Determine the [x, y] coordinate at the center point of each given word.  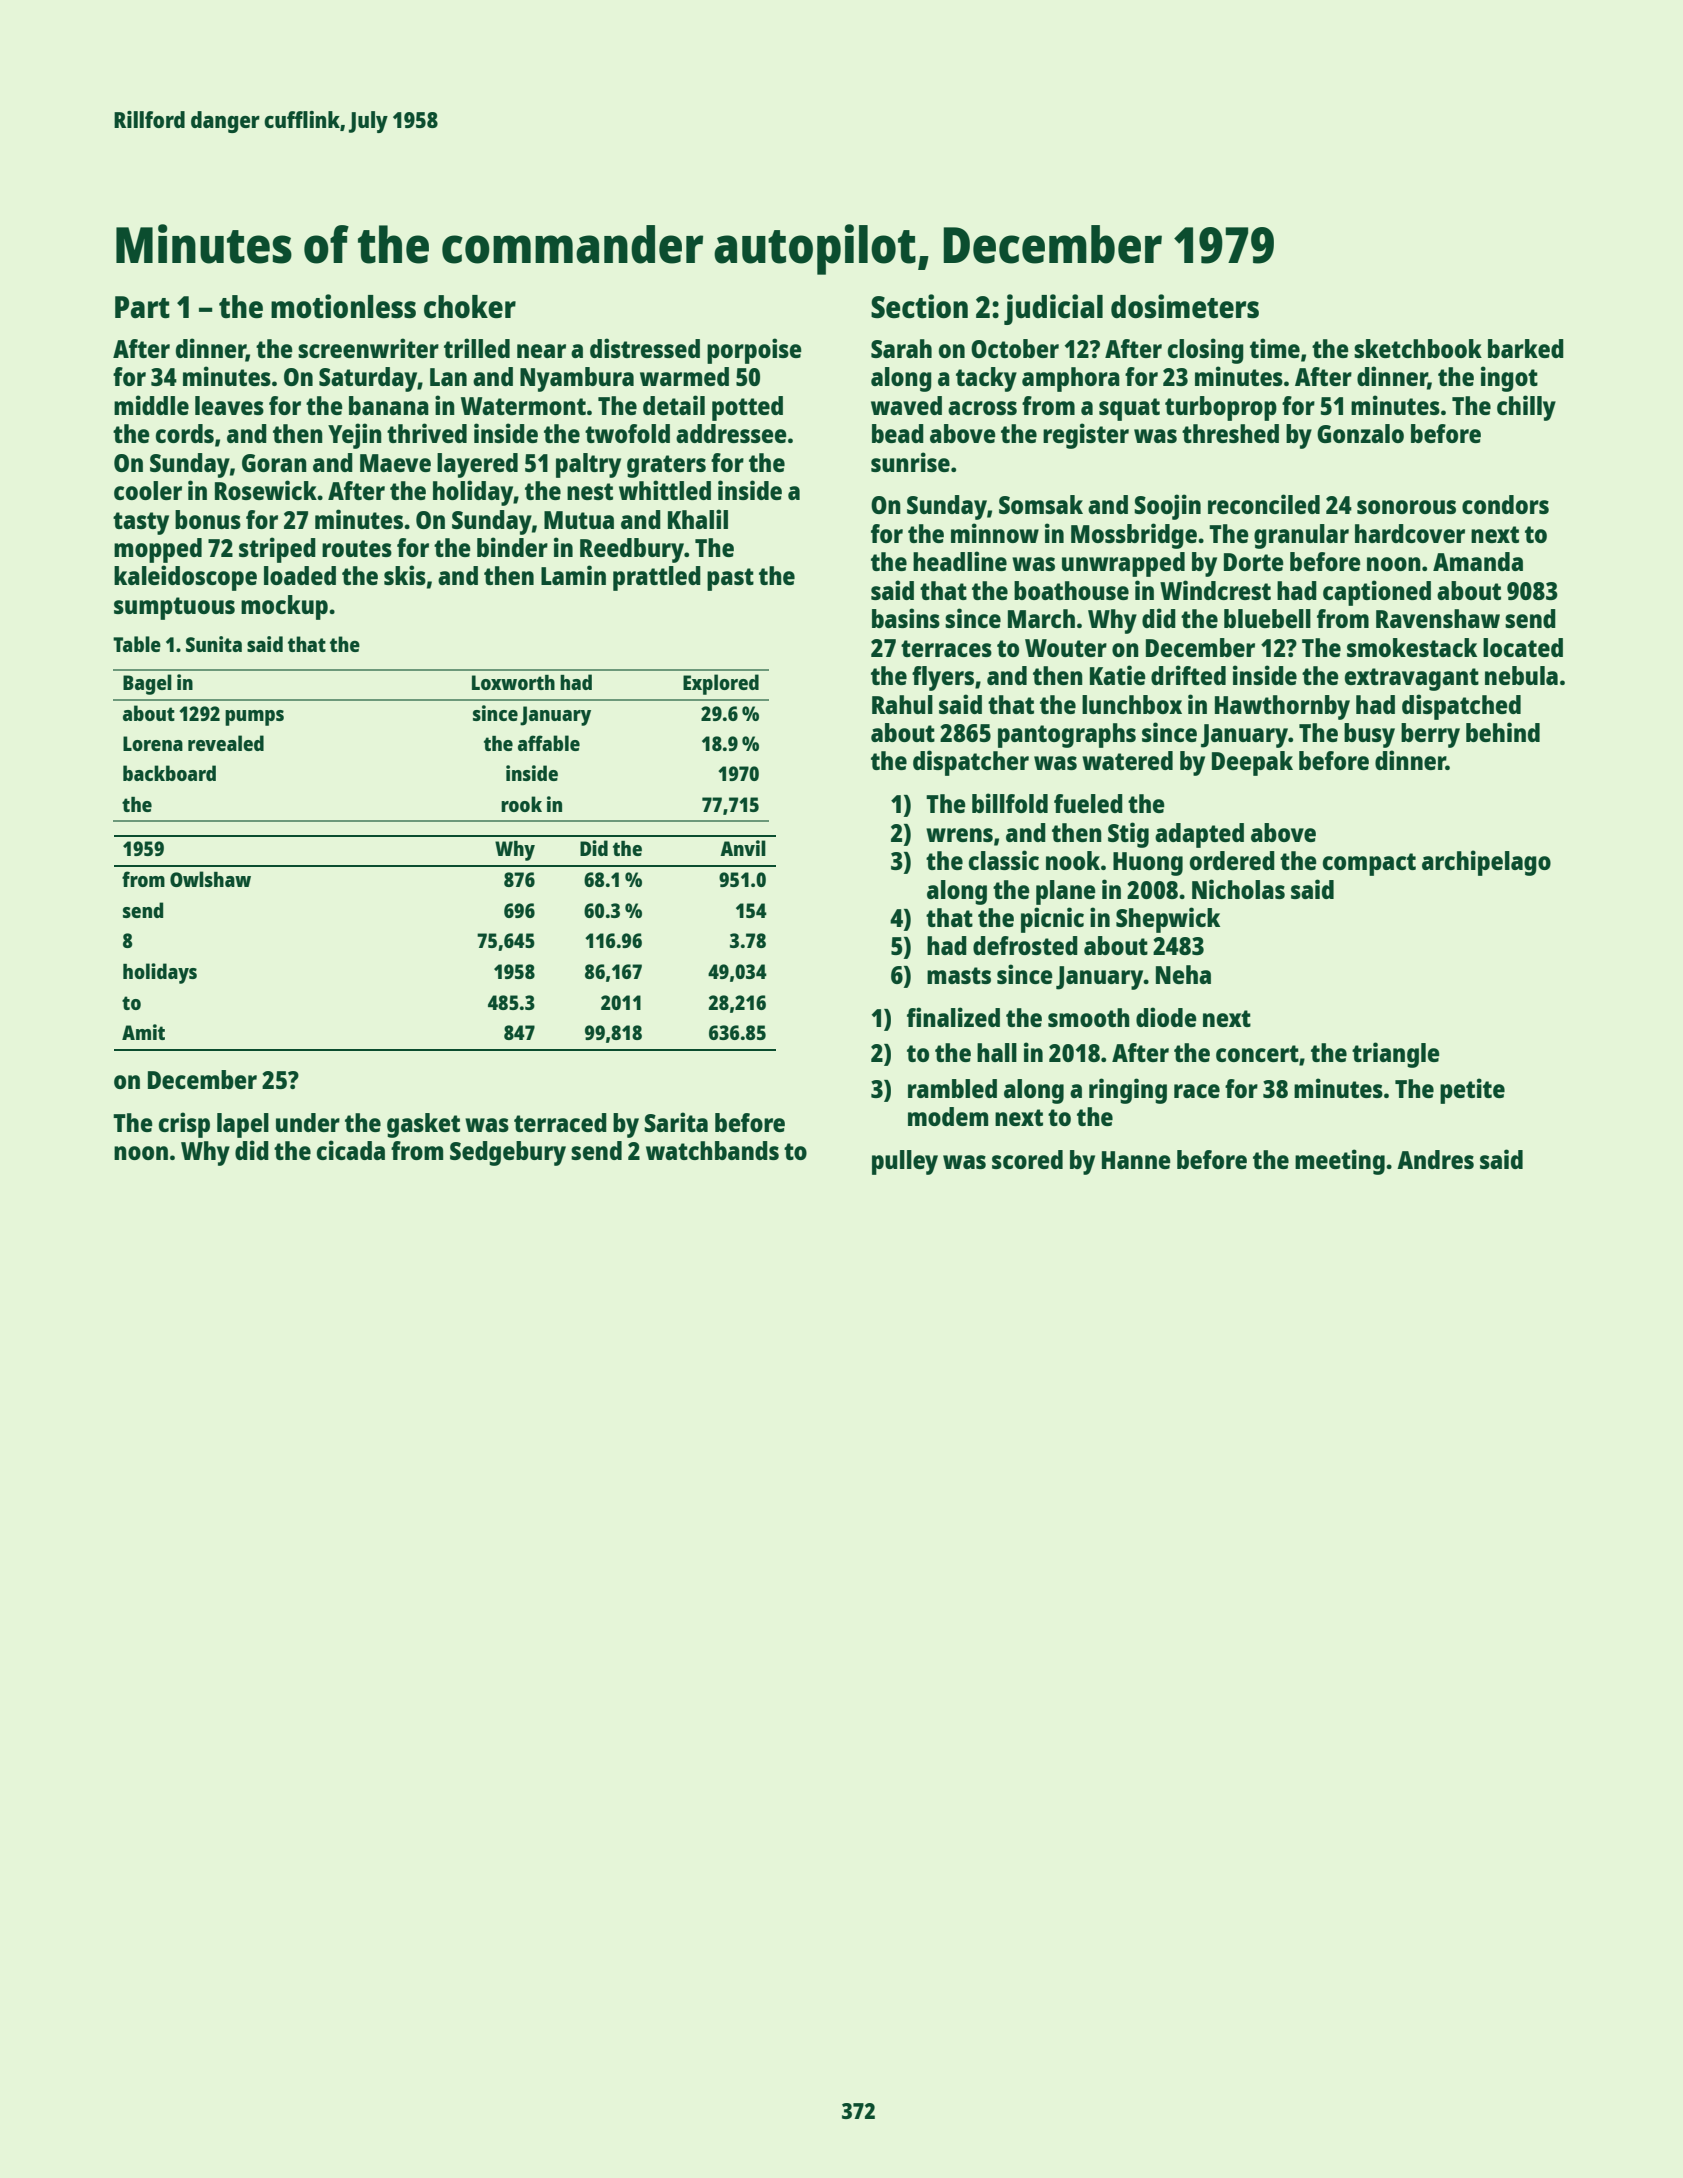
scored [1027, 1159]
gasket [423, 1125]
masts [959, 975]
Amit [143, 1032]
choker [470, 306]
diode [1166, 1017]
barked [1526, 348]
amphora [1071, 379]
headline [960, 561]
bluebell [1267, 618]
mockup [284, 607]
